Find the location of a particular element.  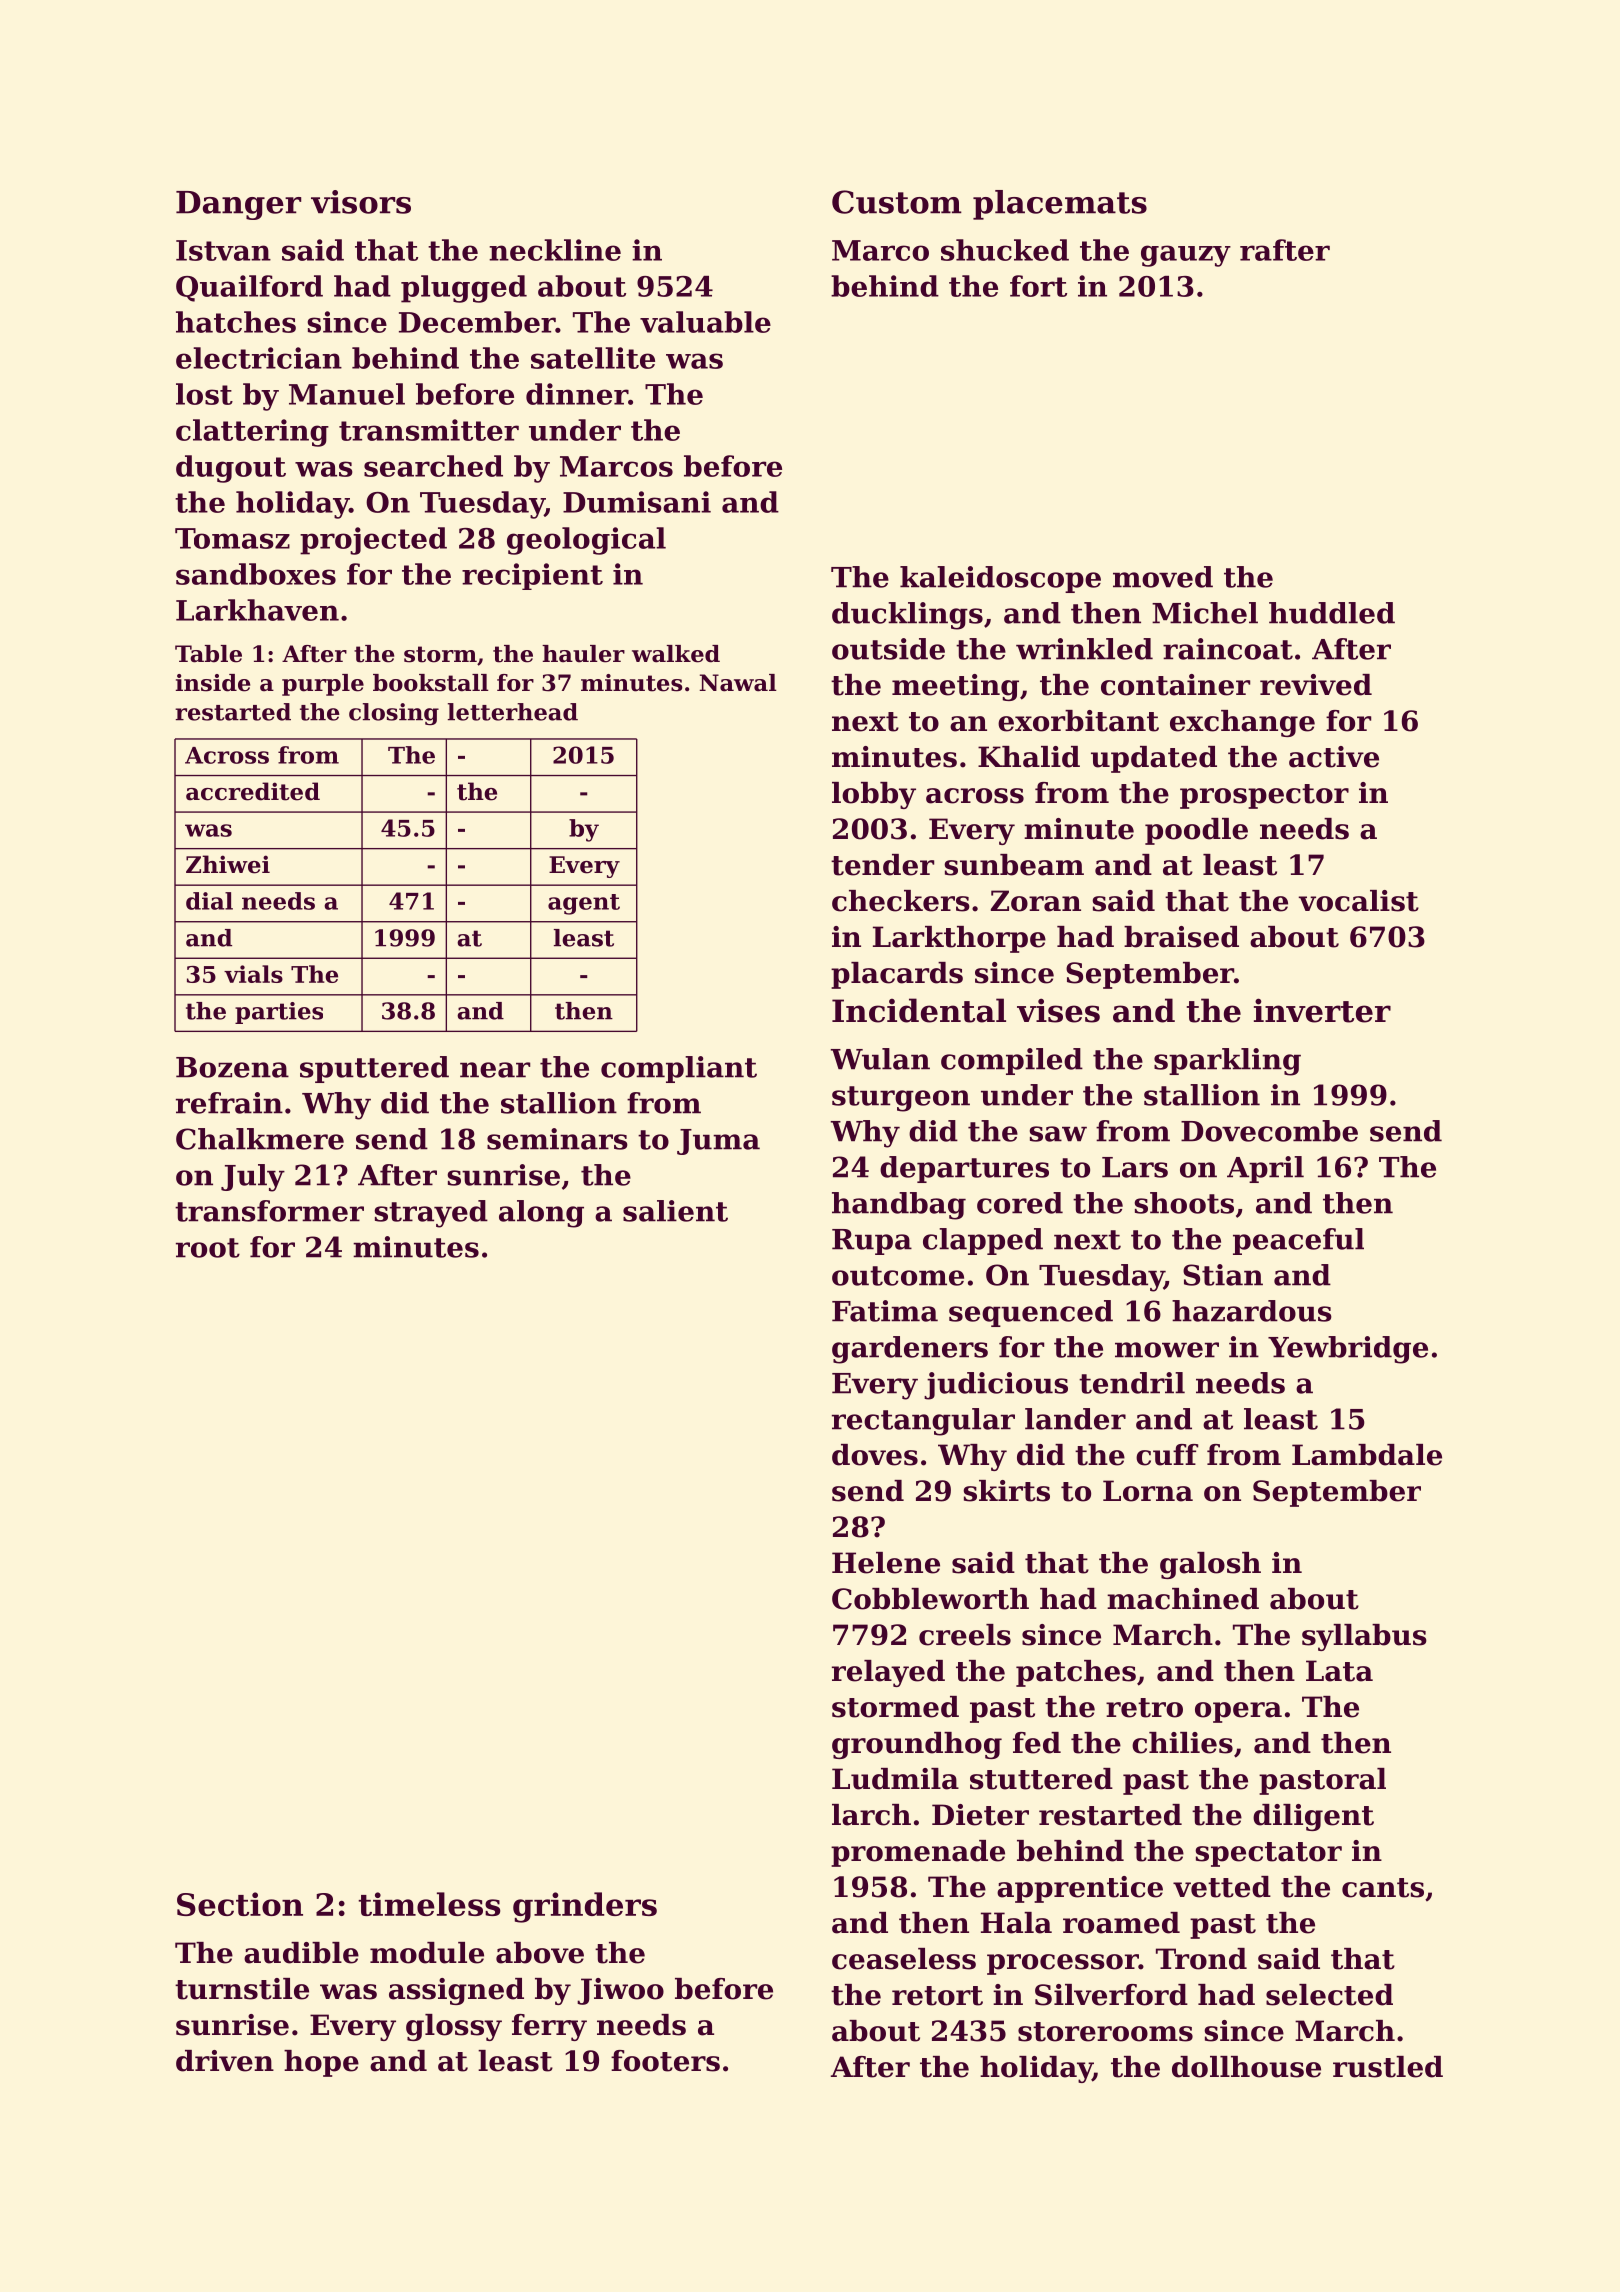

turnstile is located at coordinates (242, 1989).
